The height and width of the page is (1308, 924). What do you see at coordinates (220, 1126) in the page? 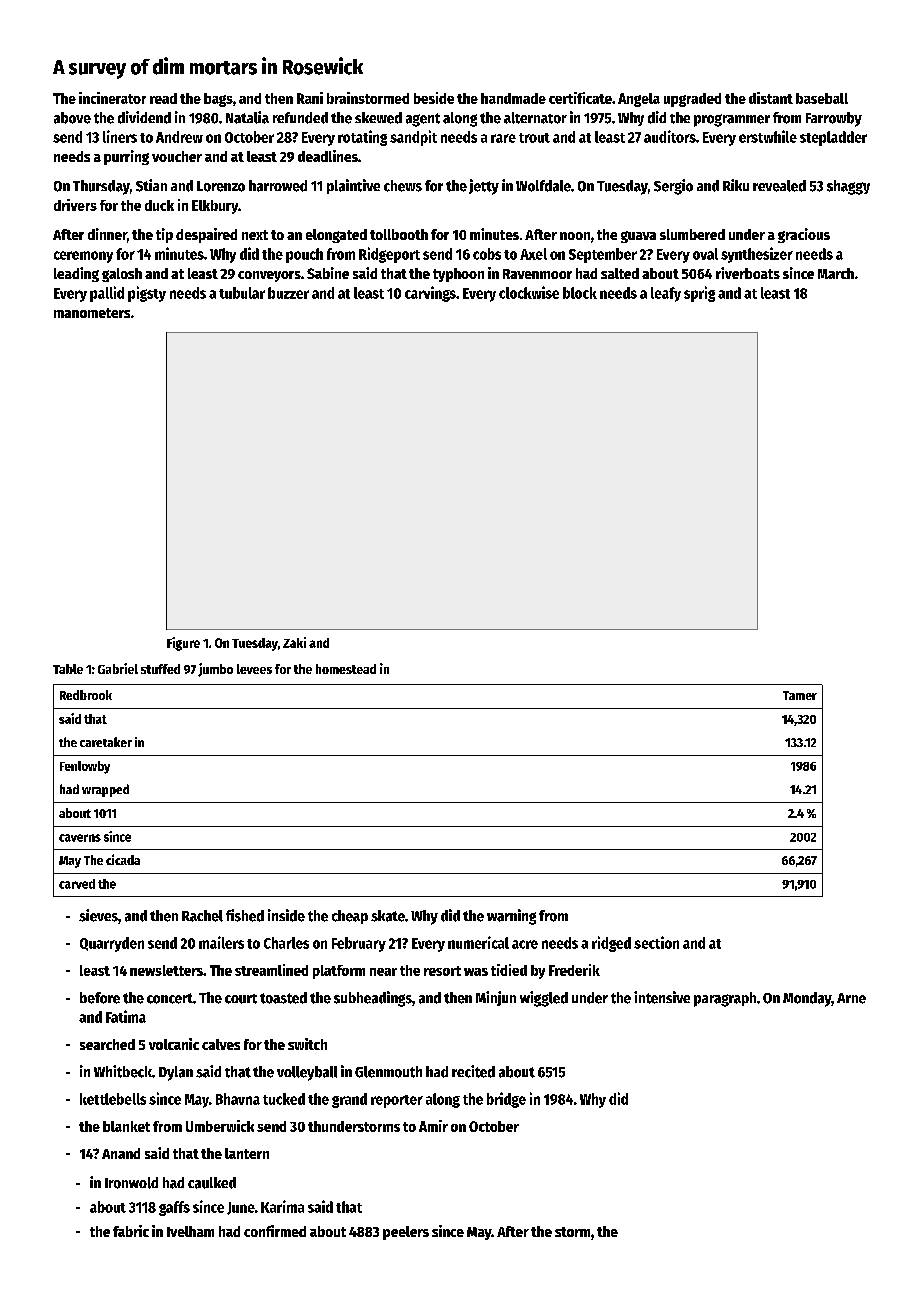
I see `Umberwick` at bounding box center [220, 1126].
